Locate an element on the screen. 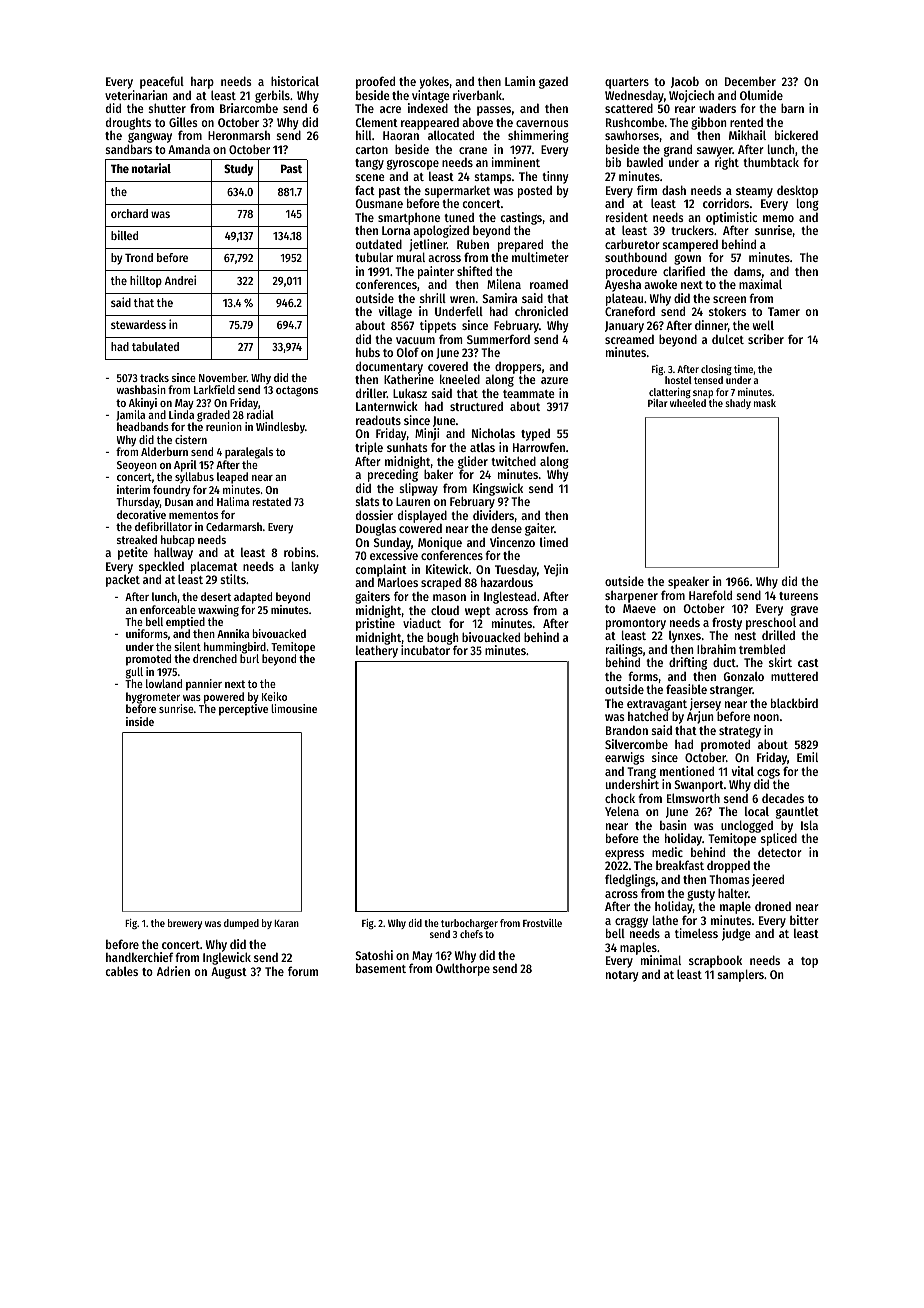 The width and height of the screenshot is (924, 1308). mask is located at coordinates (765, 403).
